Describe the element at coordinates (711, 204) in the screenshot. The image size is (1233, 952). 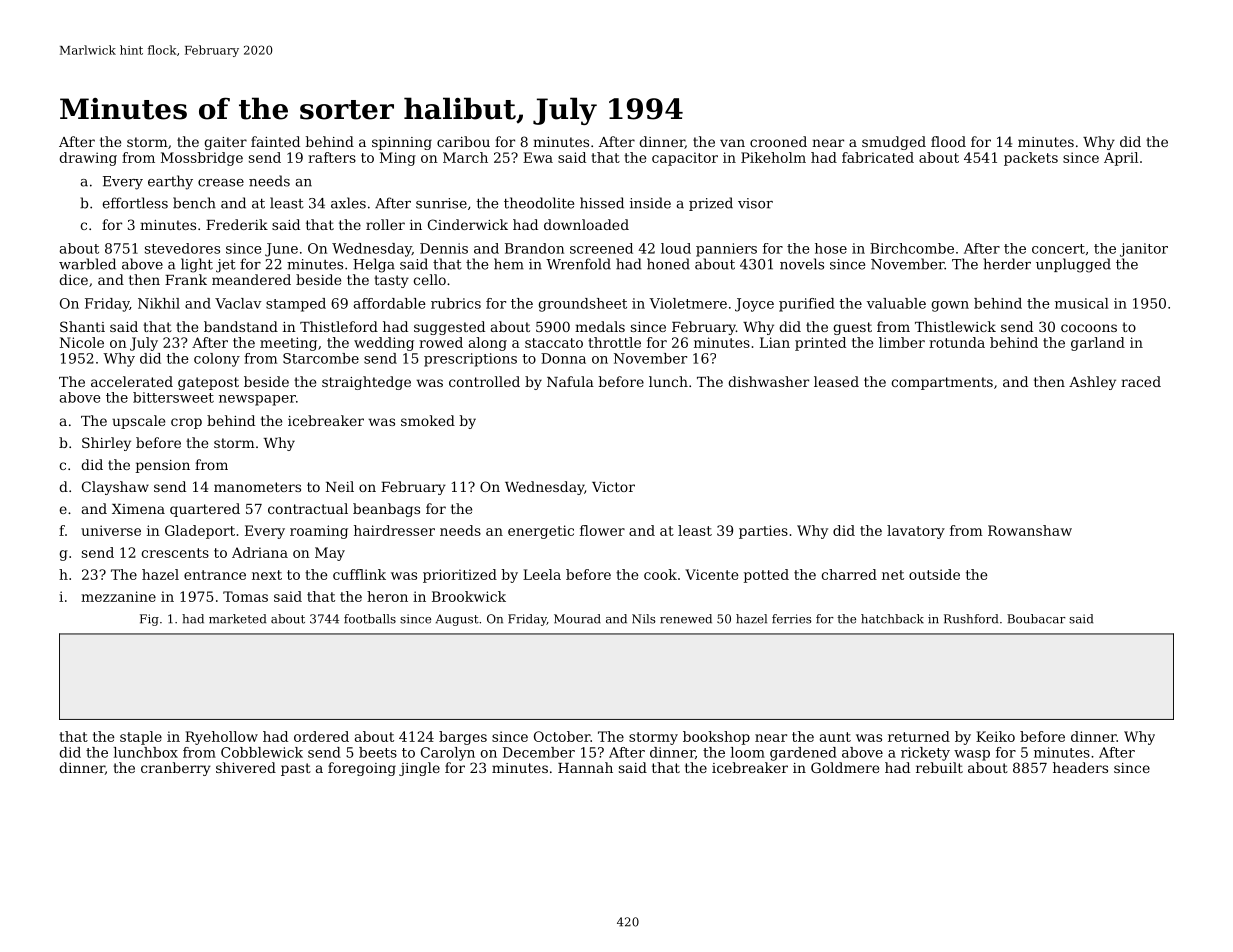
I see `prized` at that location.
